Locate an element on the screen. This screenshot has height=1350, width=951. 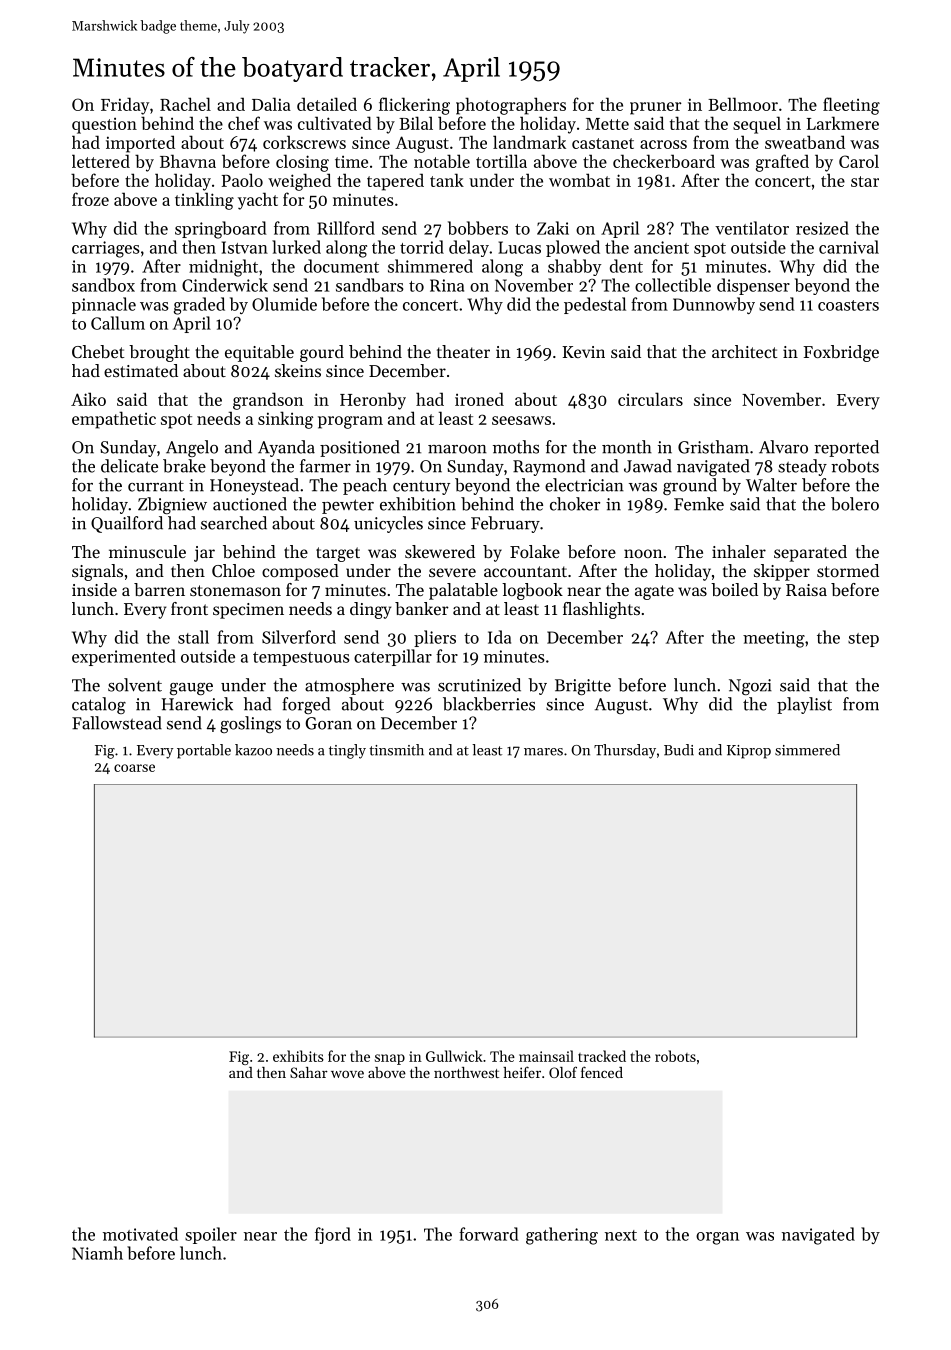
noon is located at coordinates (643, 553).
